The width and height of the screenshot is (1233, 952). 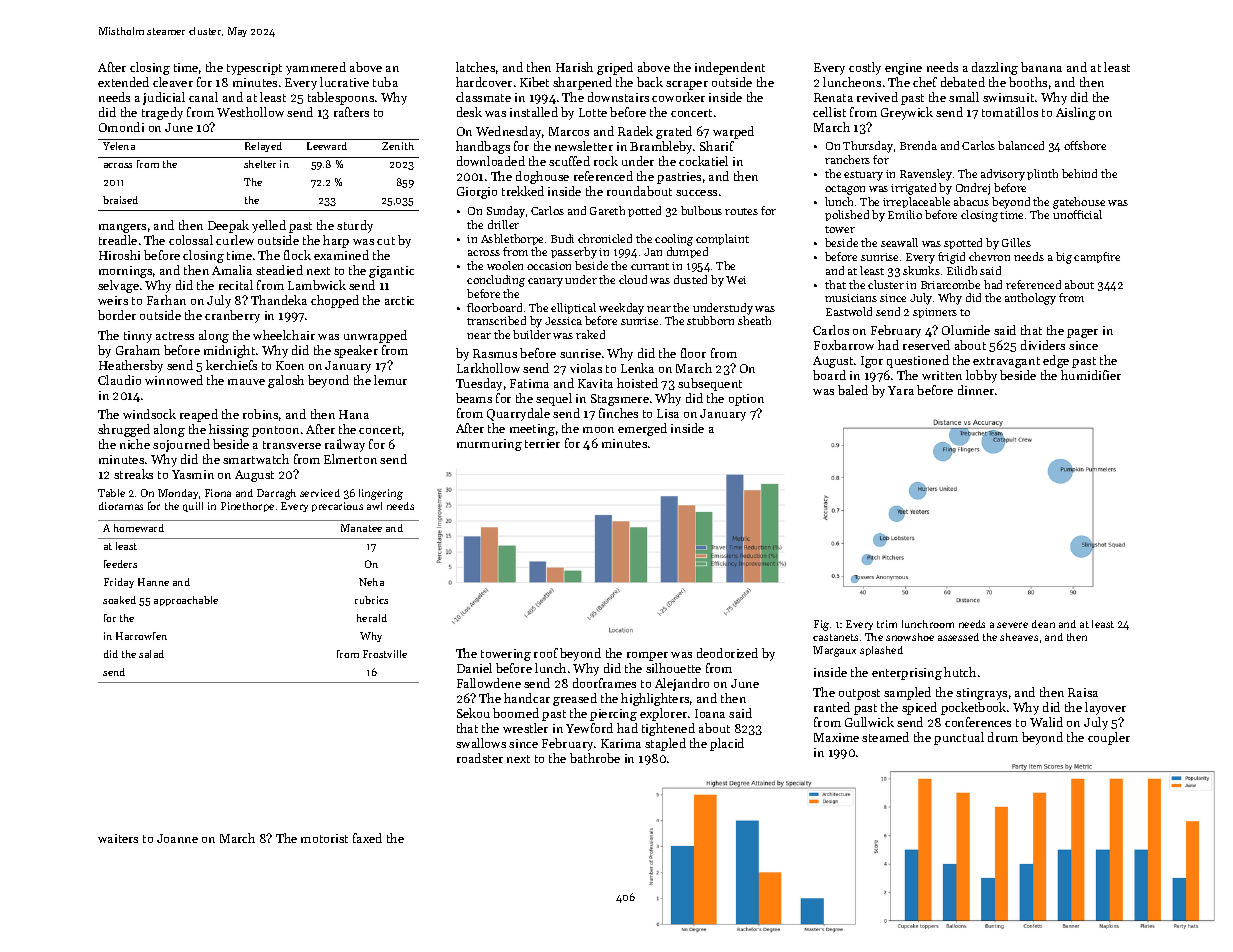 I want to click on latches, so click(x=475, y=67).
